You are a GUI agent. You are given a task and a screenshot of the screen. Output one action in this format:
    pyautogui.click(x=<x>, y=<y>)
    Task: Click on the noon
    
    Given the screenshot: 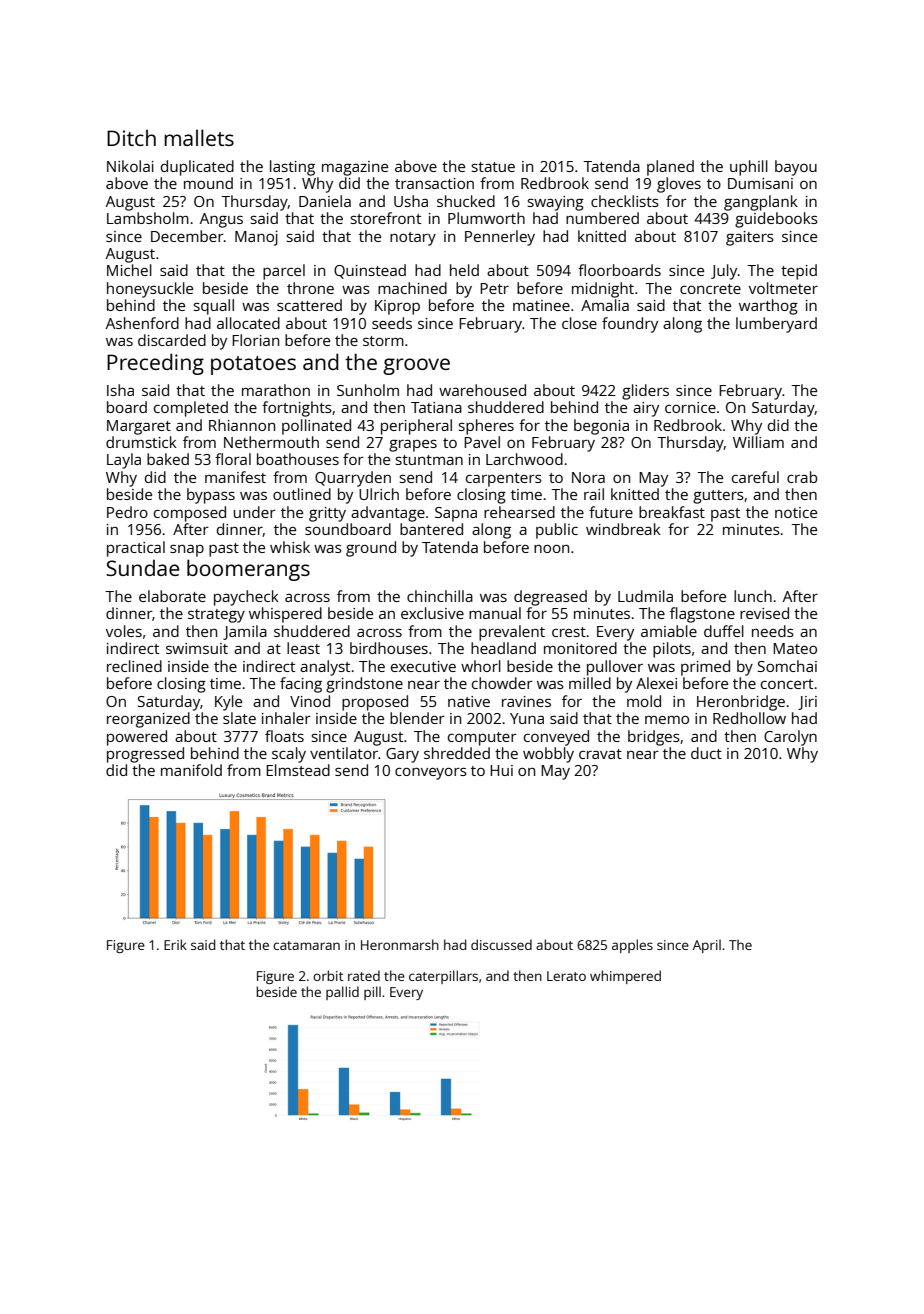 What is the action you would take?
    pyautogui.click(x=551, y=549)
